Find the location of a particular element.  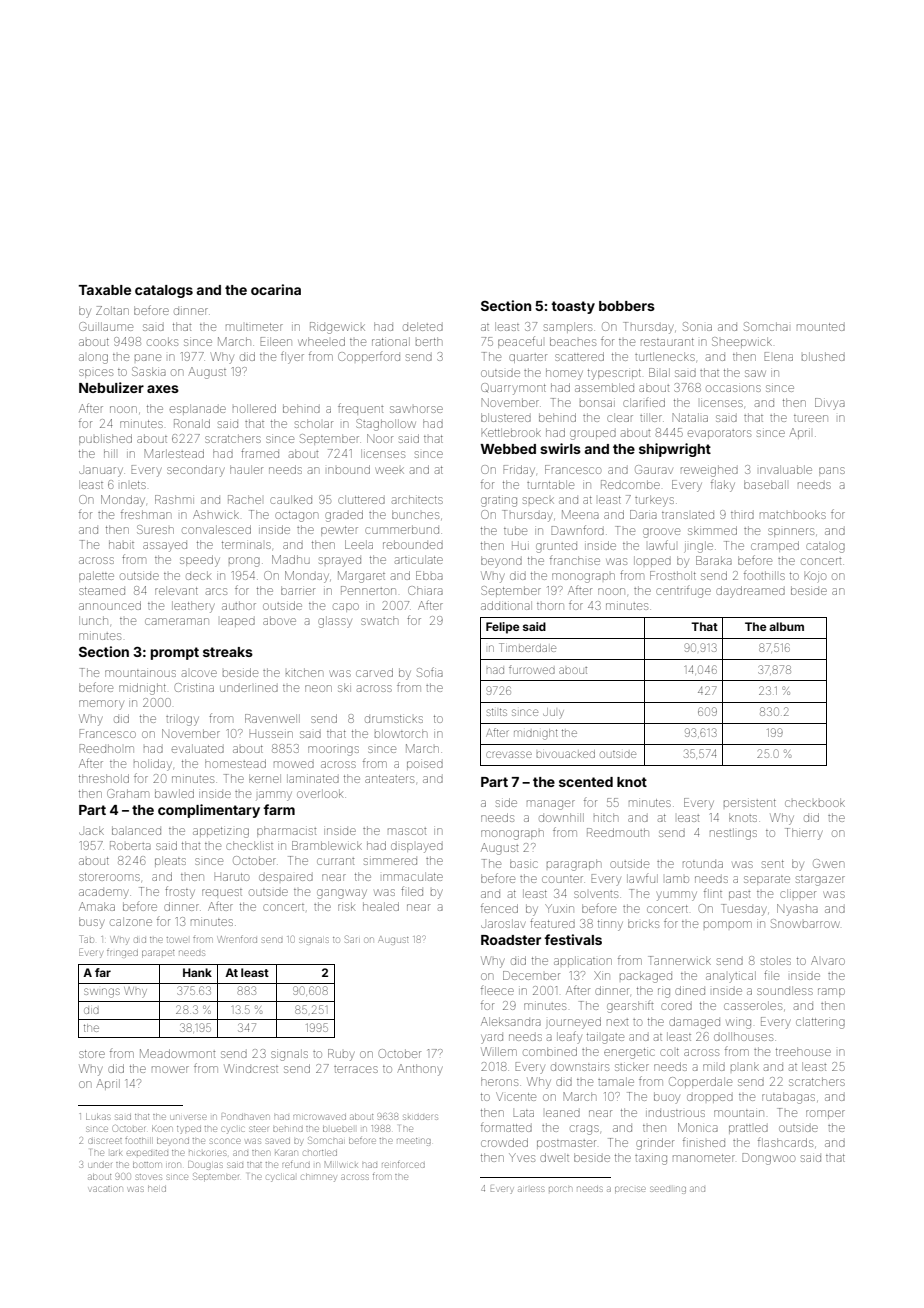

terraces is located at coordinates (356, 1069).
